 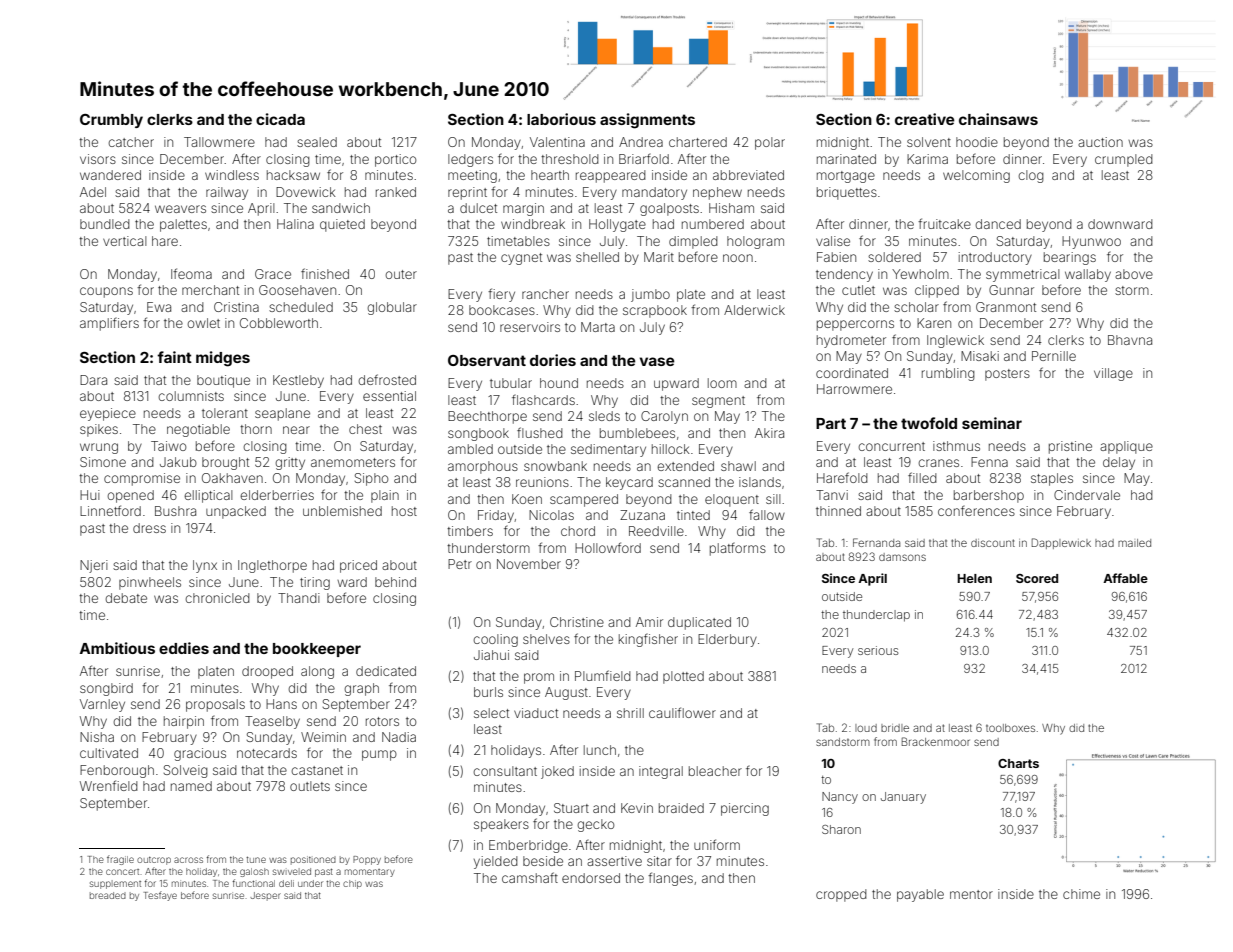 What do you see at coordinates (521, 259) in the screenshot?
I see `cygnet` at bounding box center [521, 259].
